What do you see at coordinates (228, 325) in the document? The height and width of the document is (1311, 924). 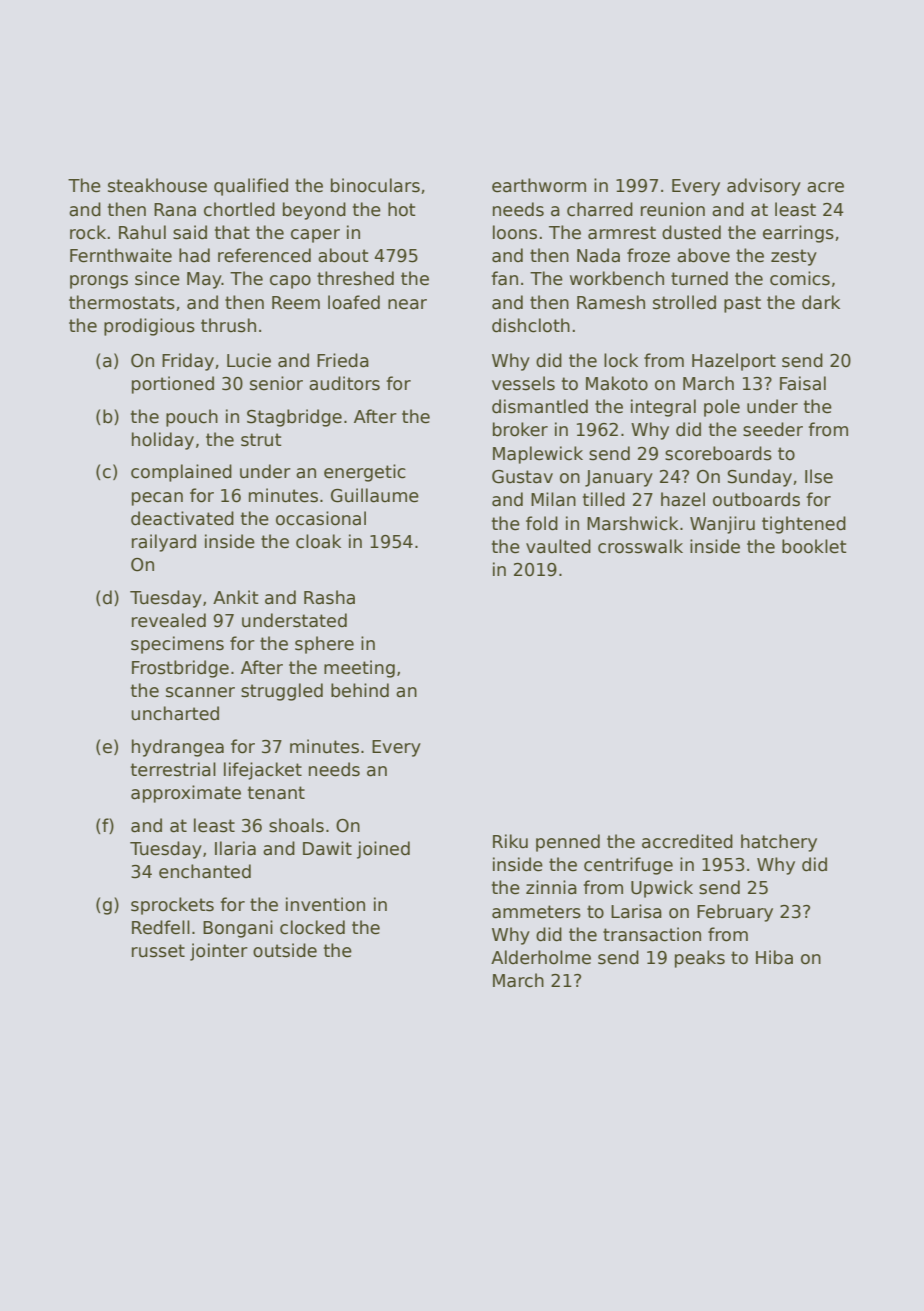 I see `thrush` at bounding box center [228, 325].
